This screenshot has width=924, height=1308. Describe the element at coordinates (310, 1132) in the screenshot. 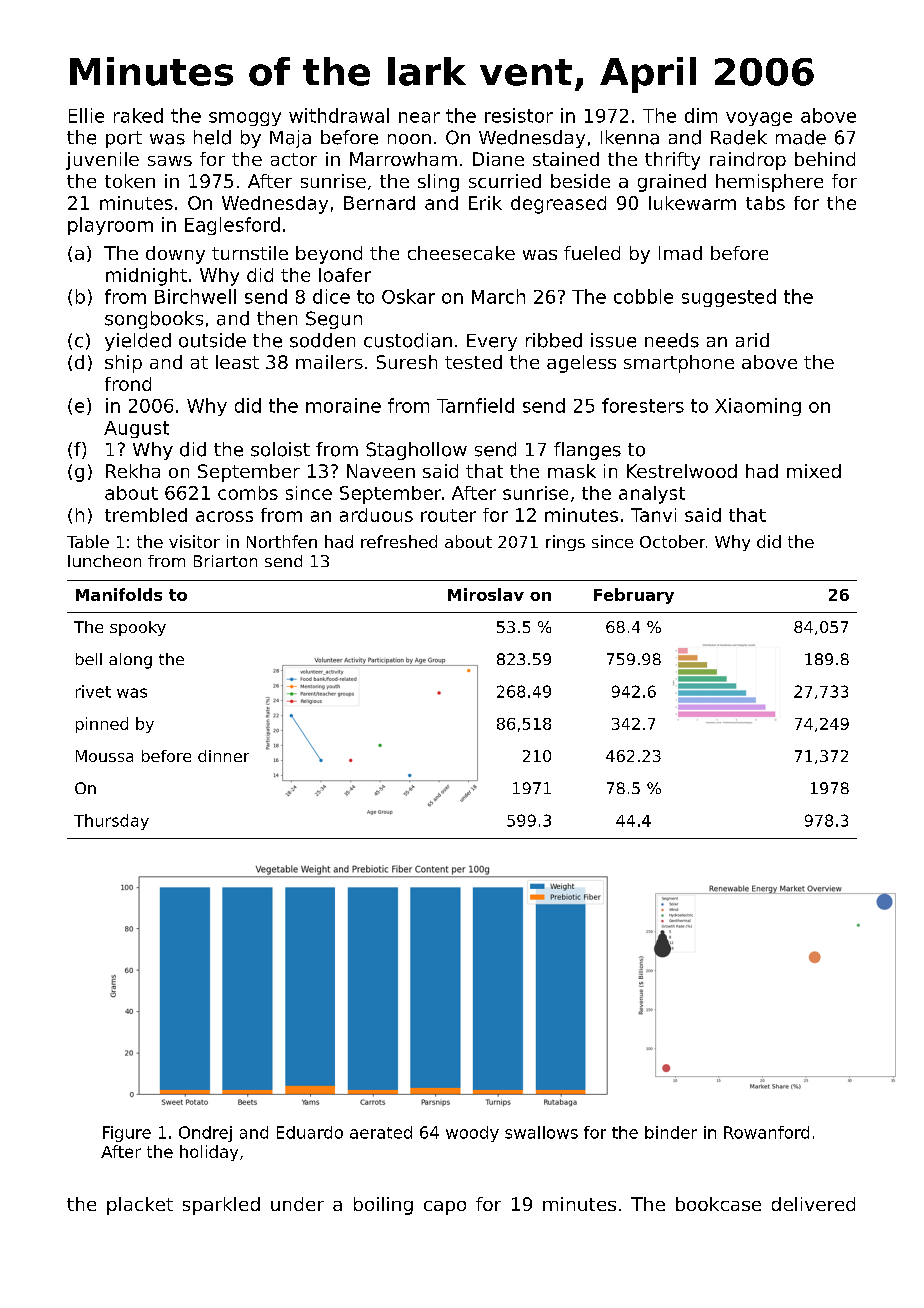

I see `Eduardo` at that location.
